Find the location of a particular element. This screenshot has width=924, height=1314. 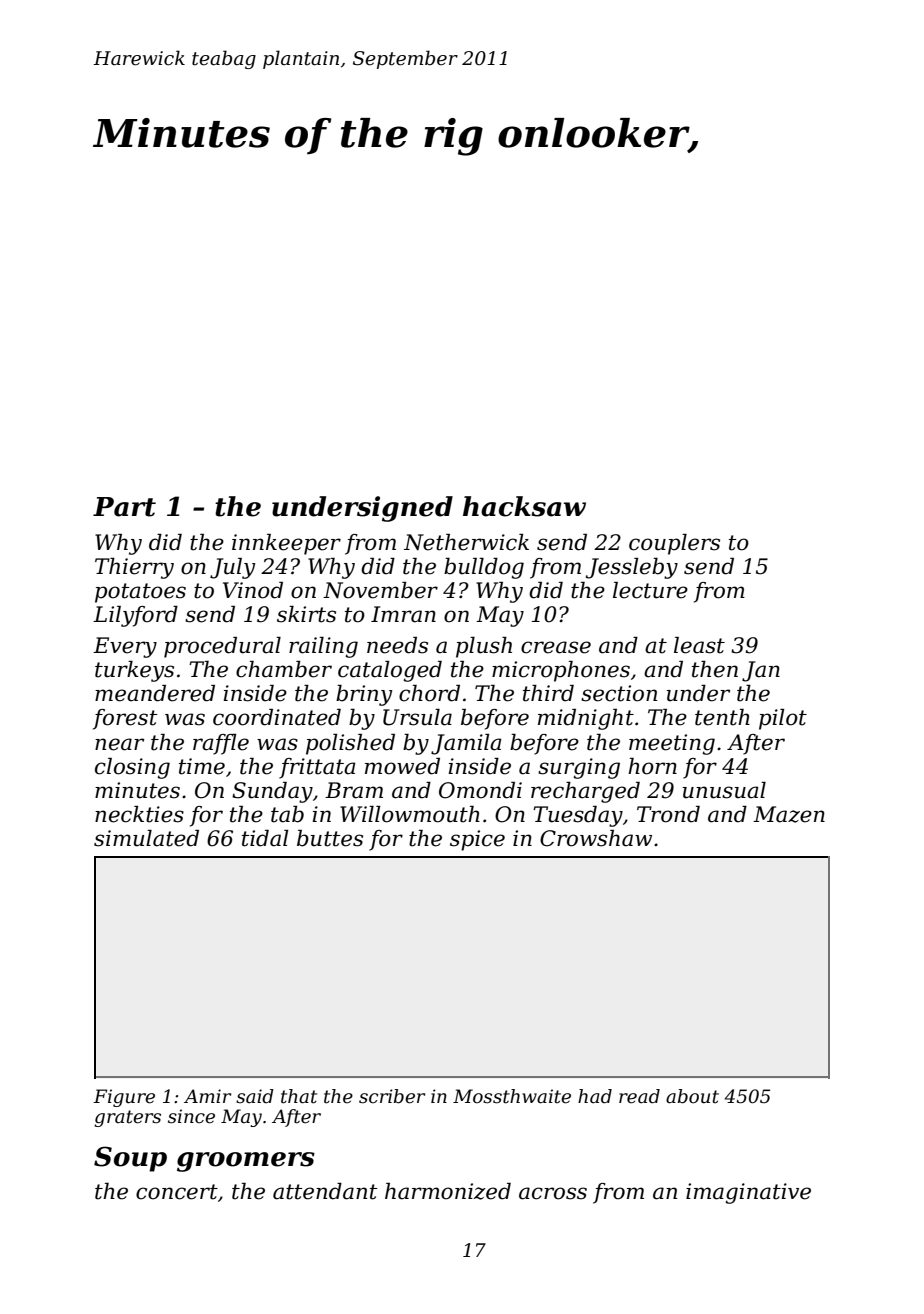

had is located at coordinates (595, 1096).
